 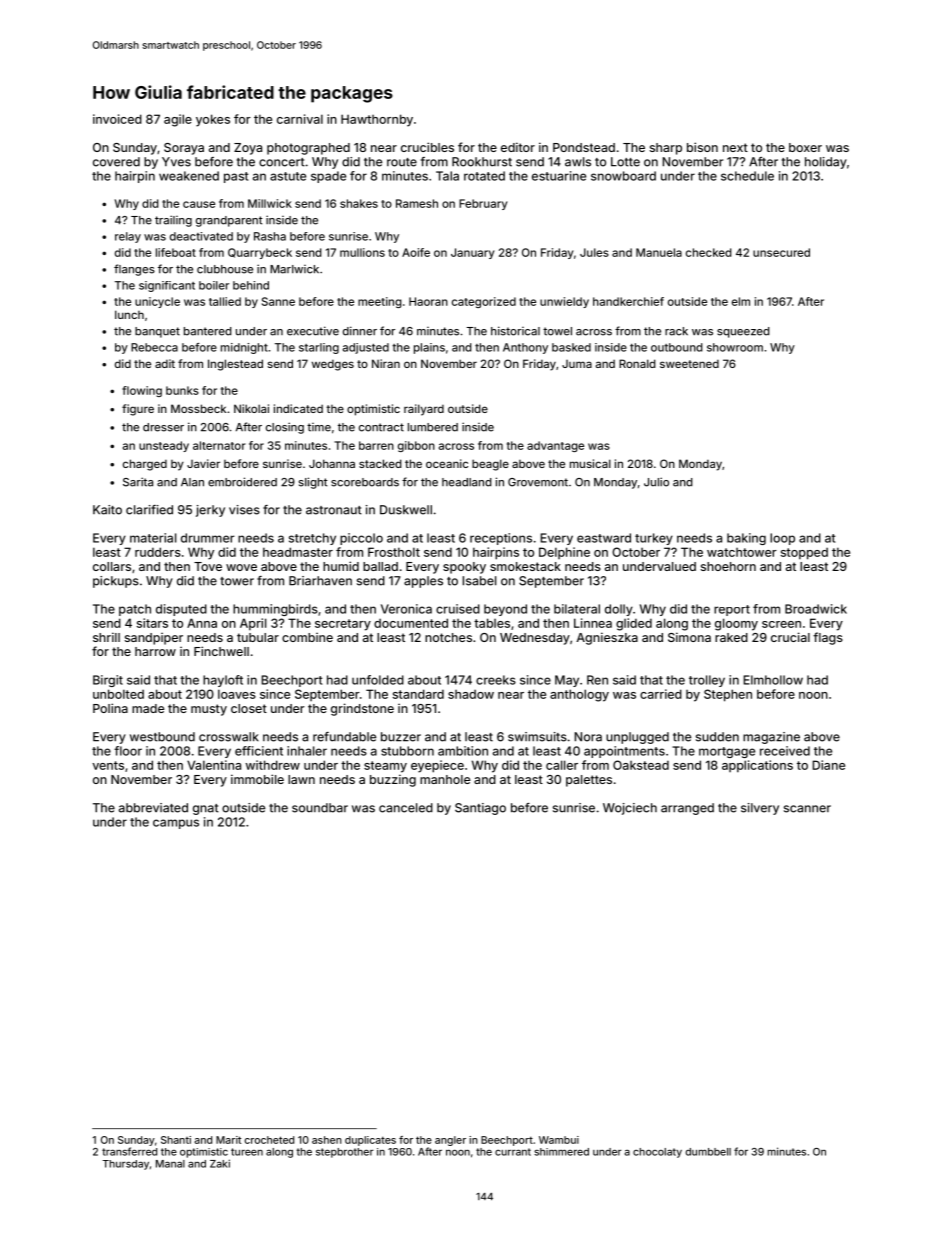 I want to click on angler, so click(x=450, y=1141).
